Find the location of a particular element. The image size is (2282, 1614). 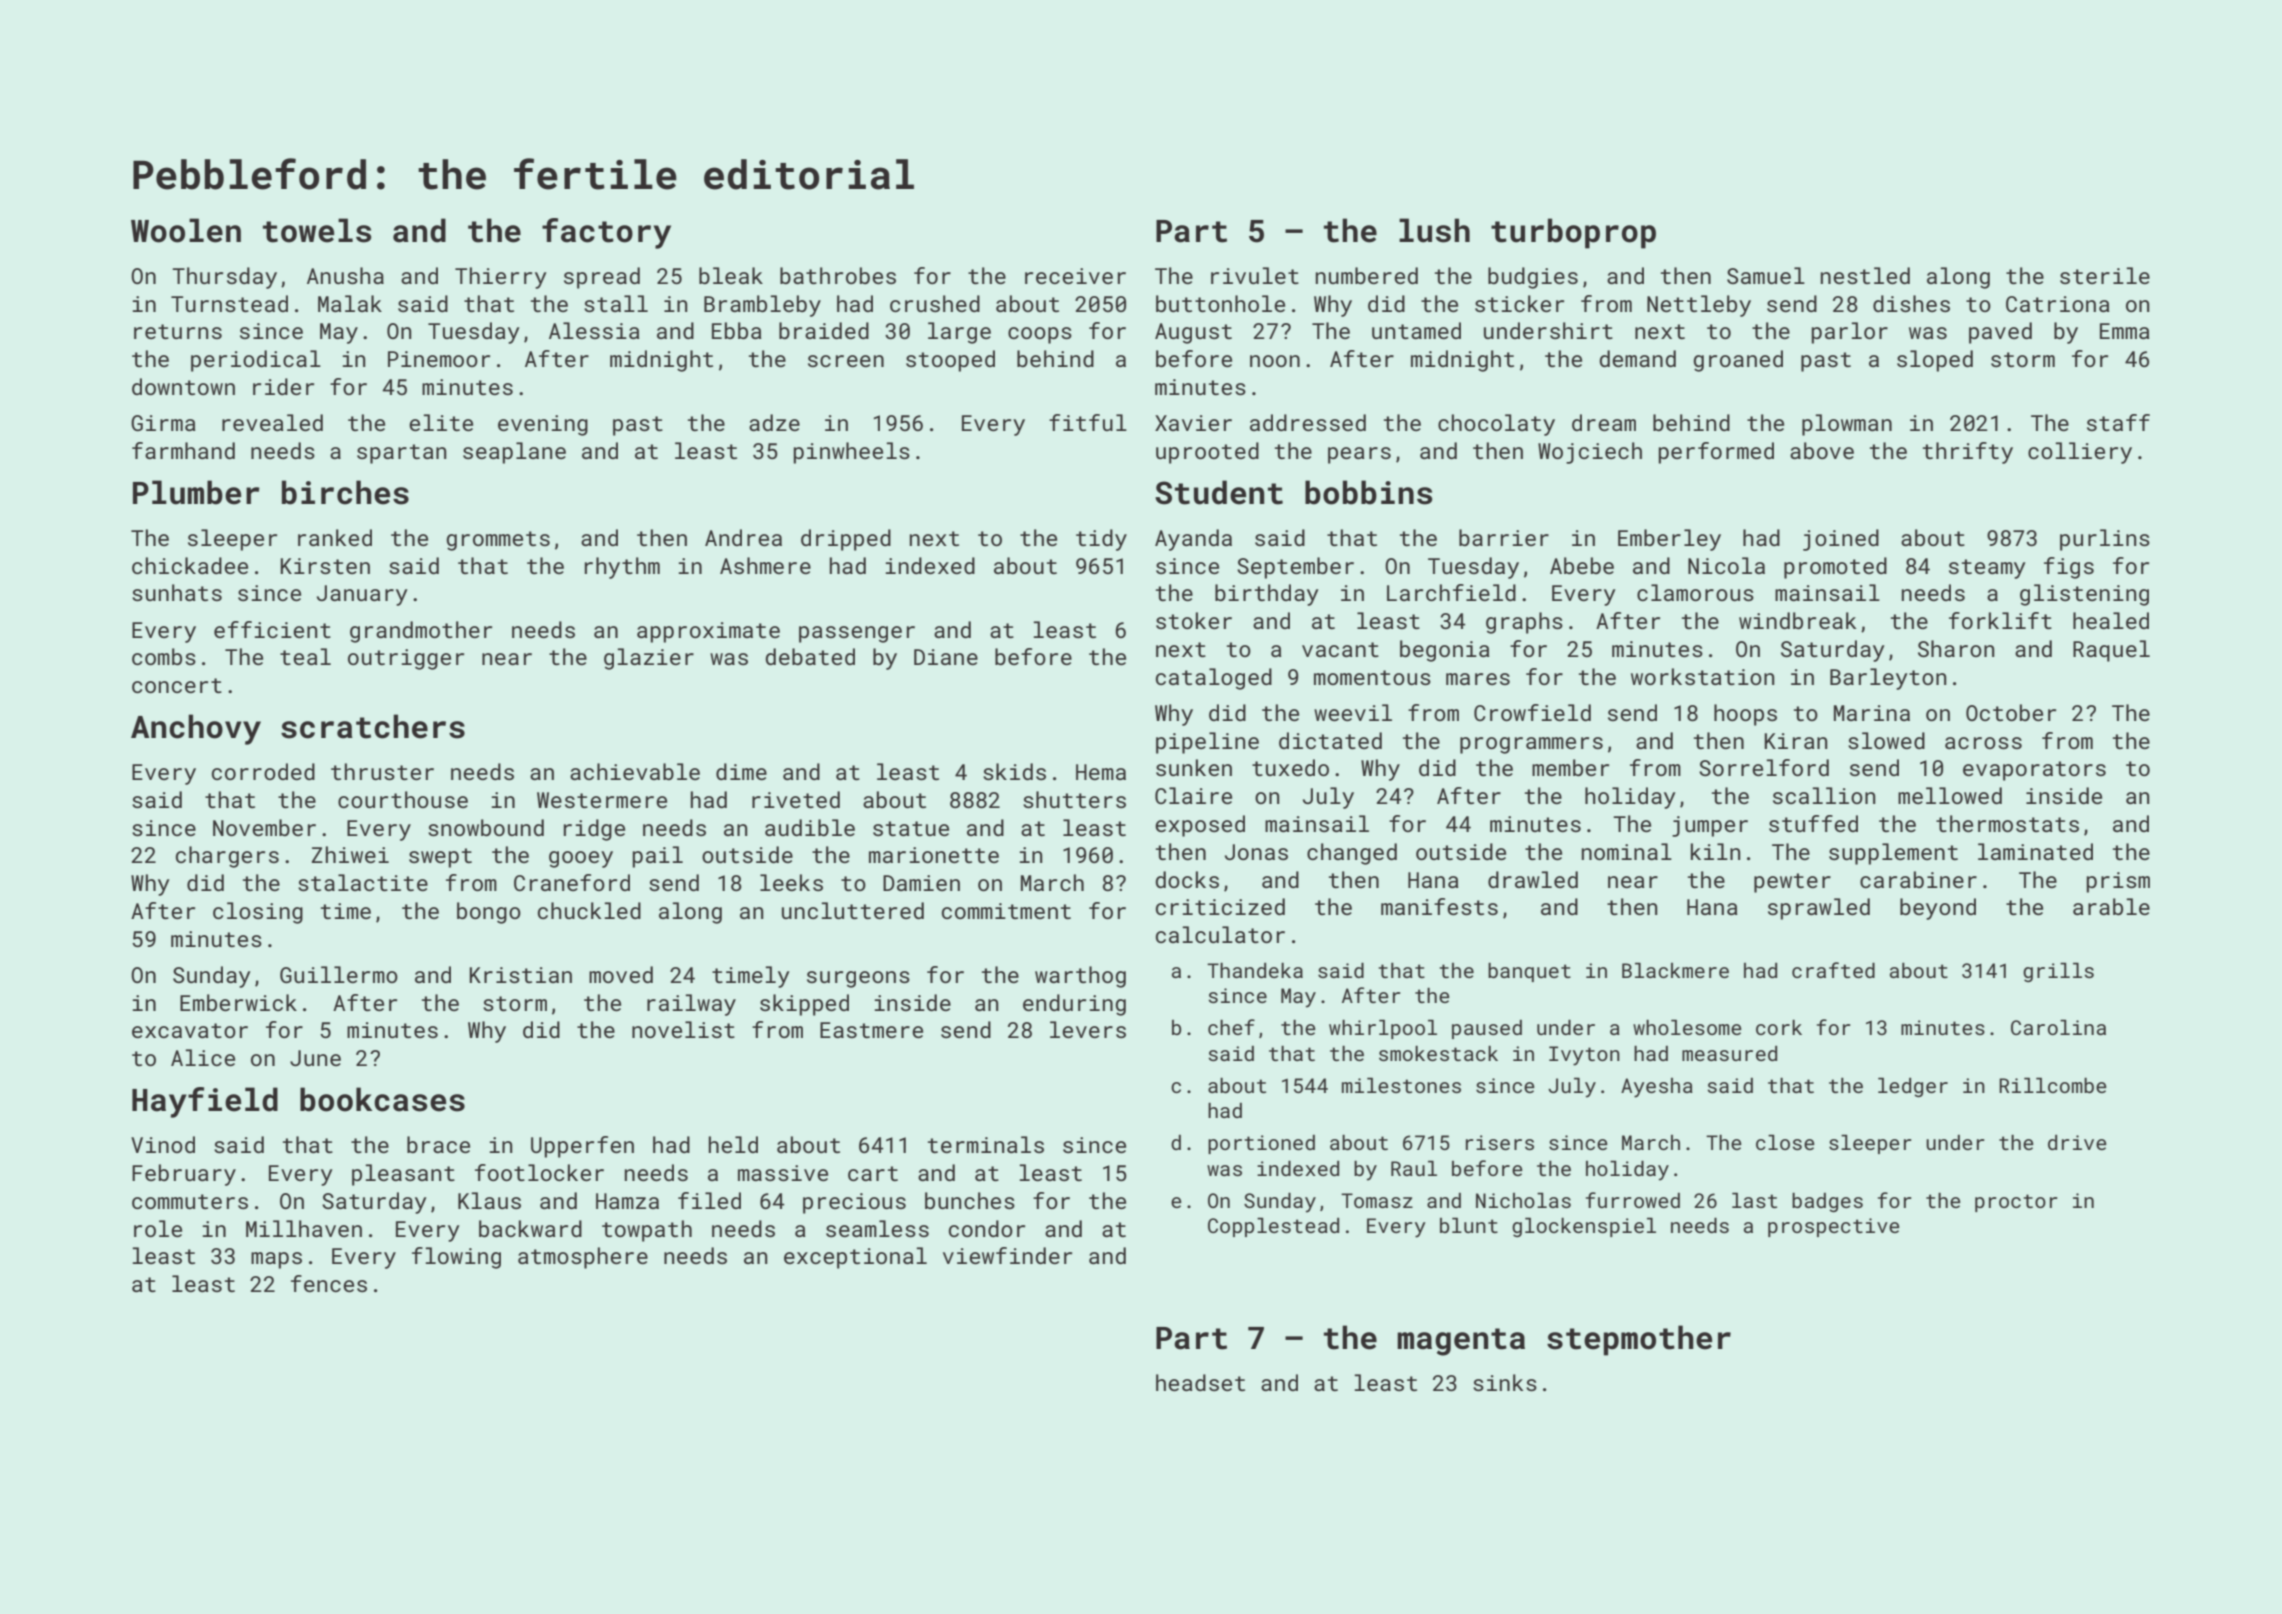

Woolen is located at coordinates (186, 230).
